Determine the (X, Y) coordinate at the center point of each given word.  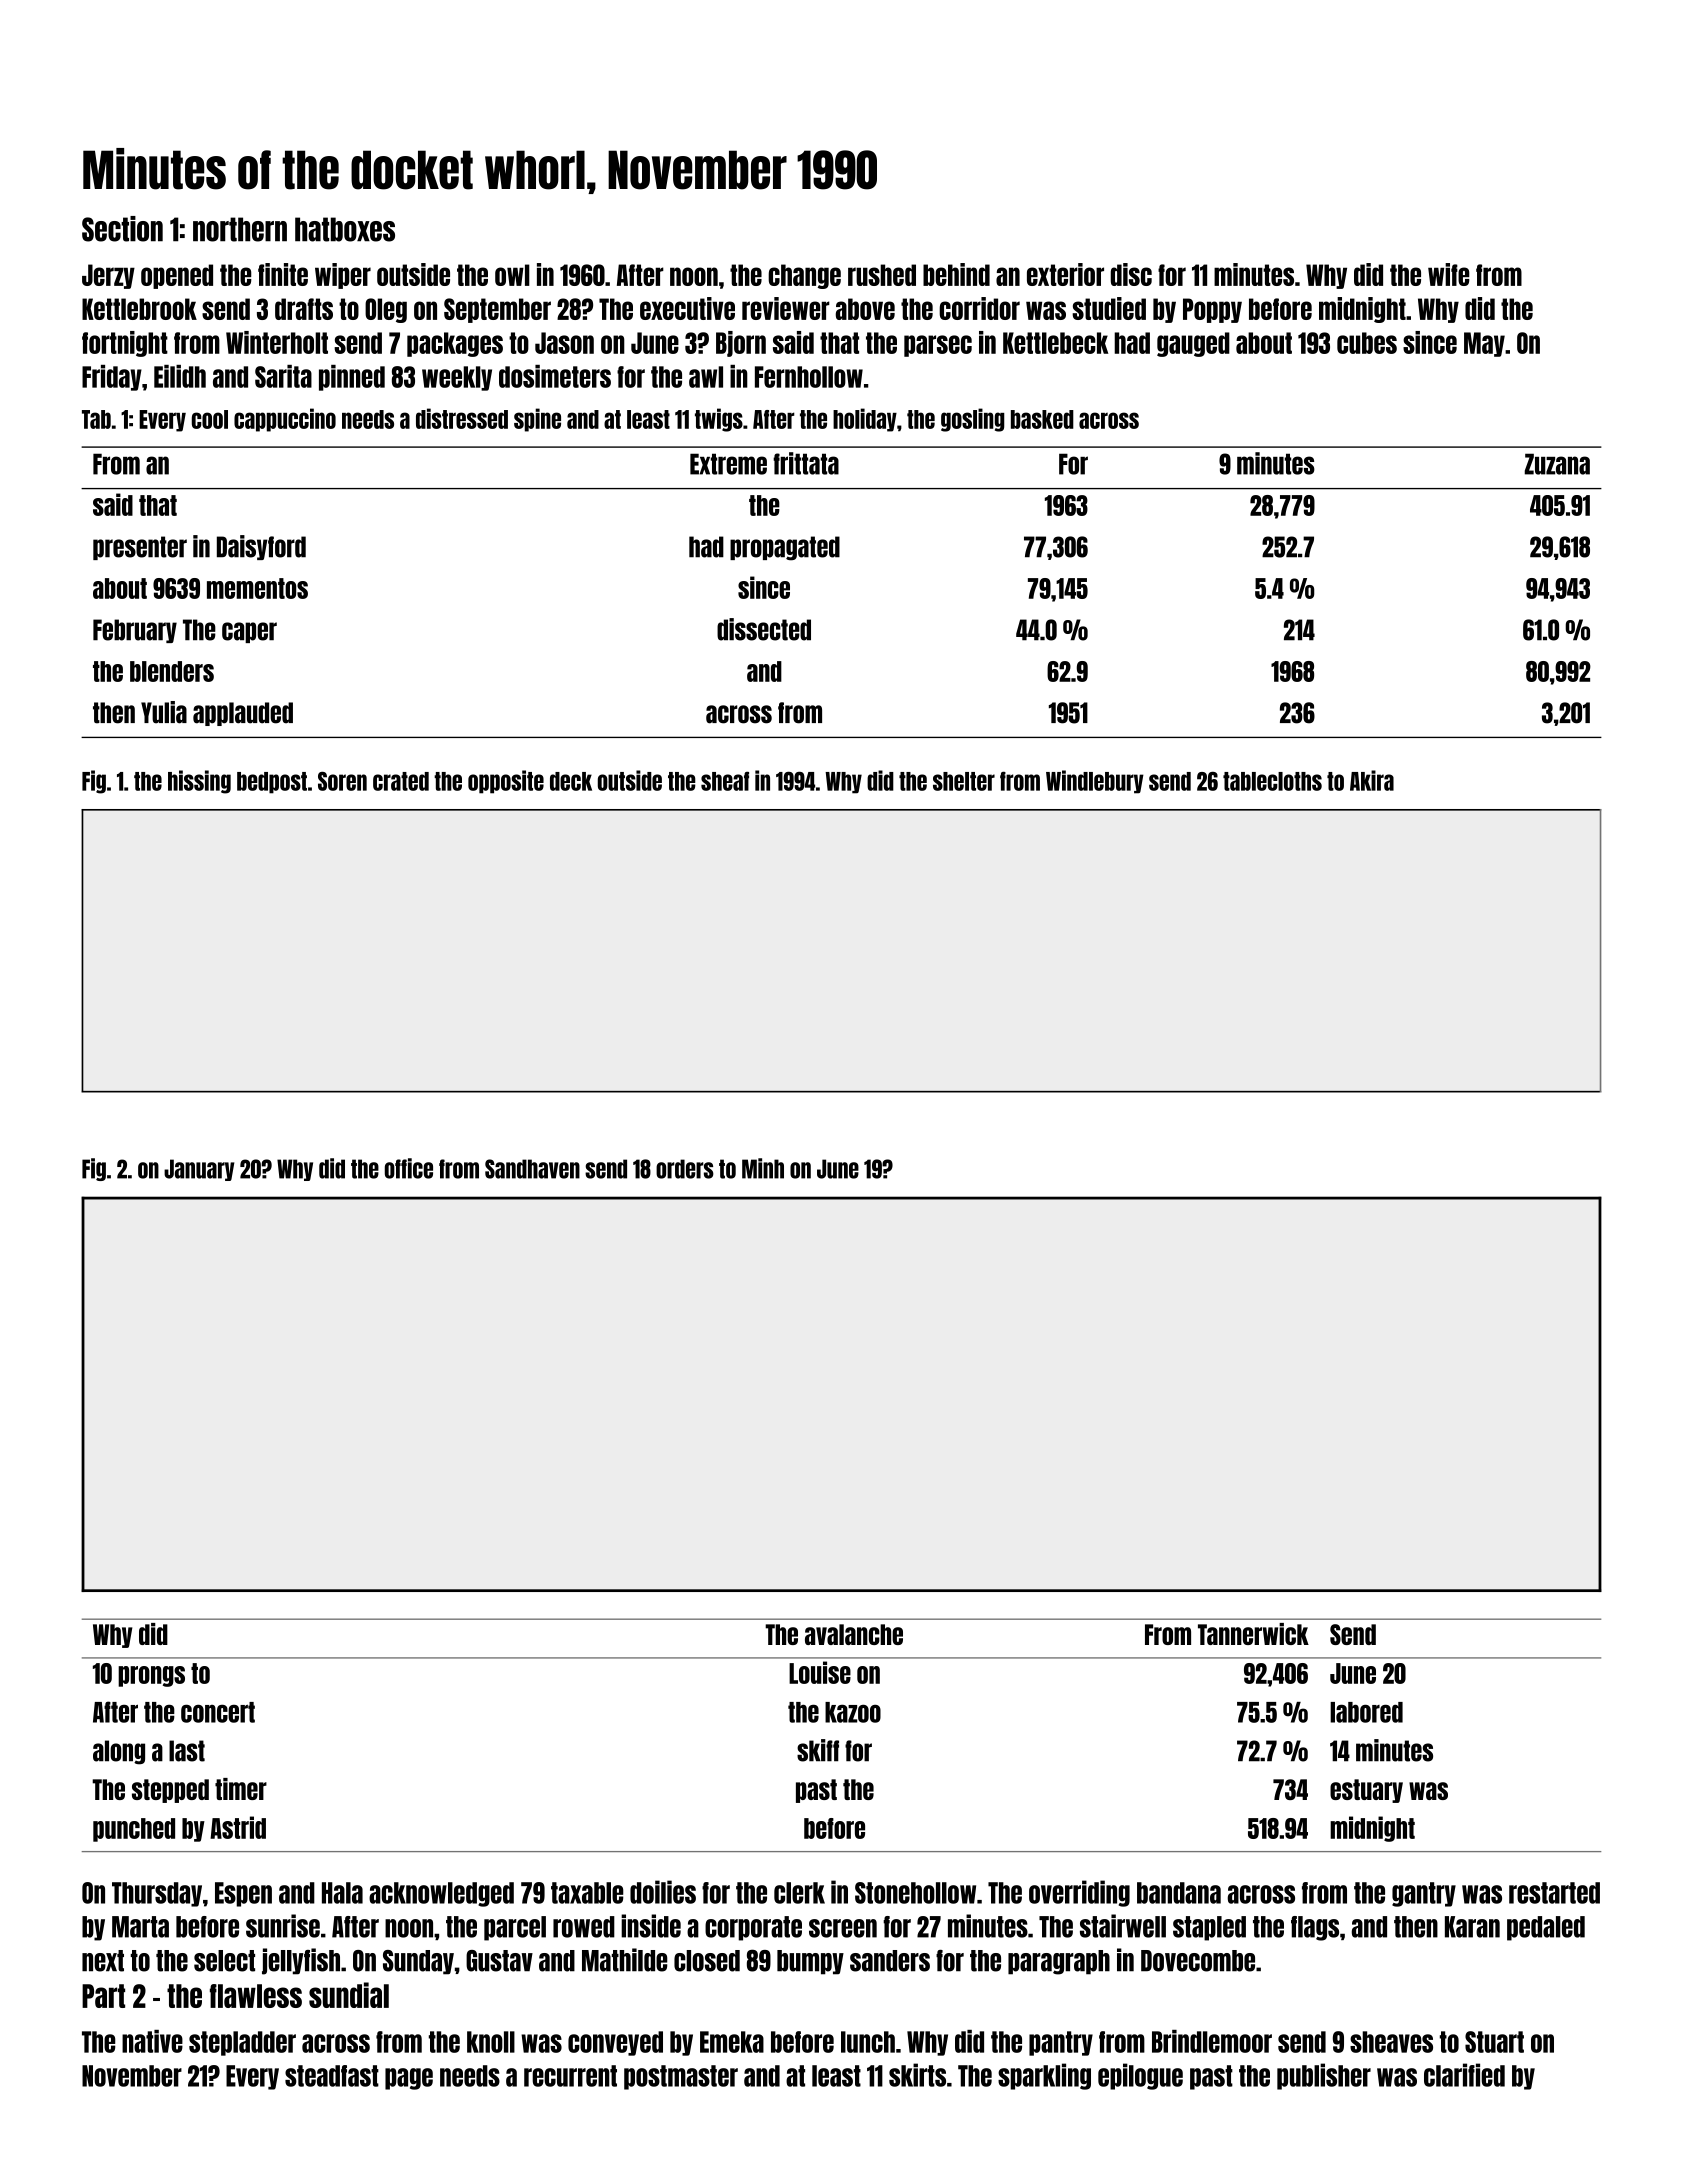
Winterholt (277, 342)
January (199, 1170)
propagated (785, 548)
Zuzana (1557, 464)
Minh (763, 1168)
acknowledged (441, 1894)
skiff (818, 1750)
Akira (1372, 780)
